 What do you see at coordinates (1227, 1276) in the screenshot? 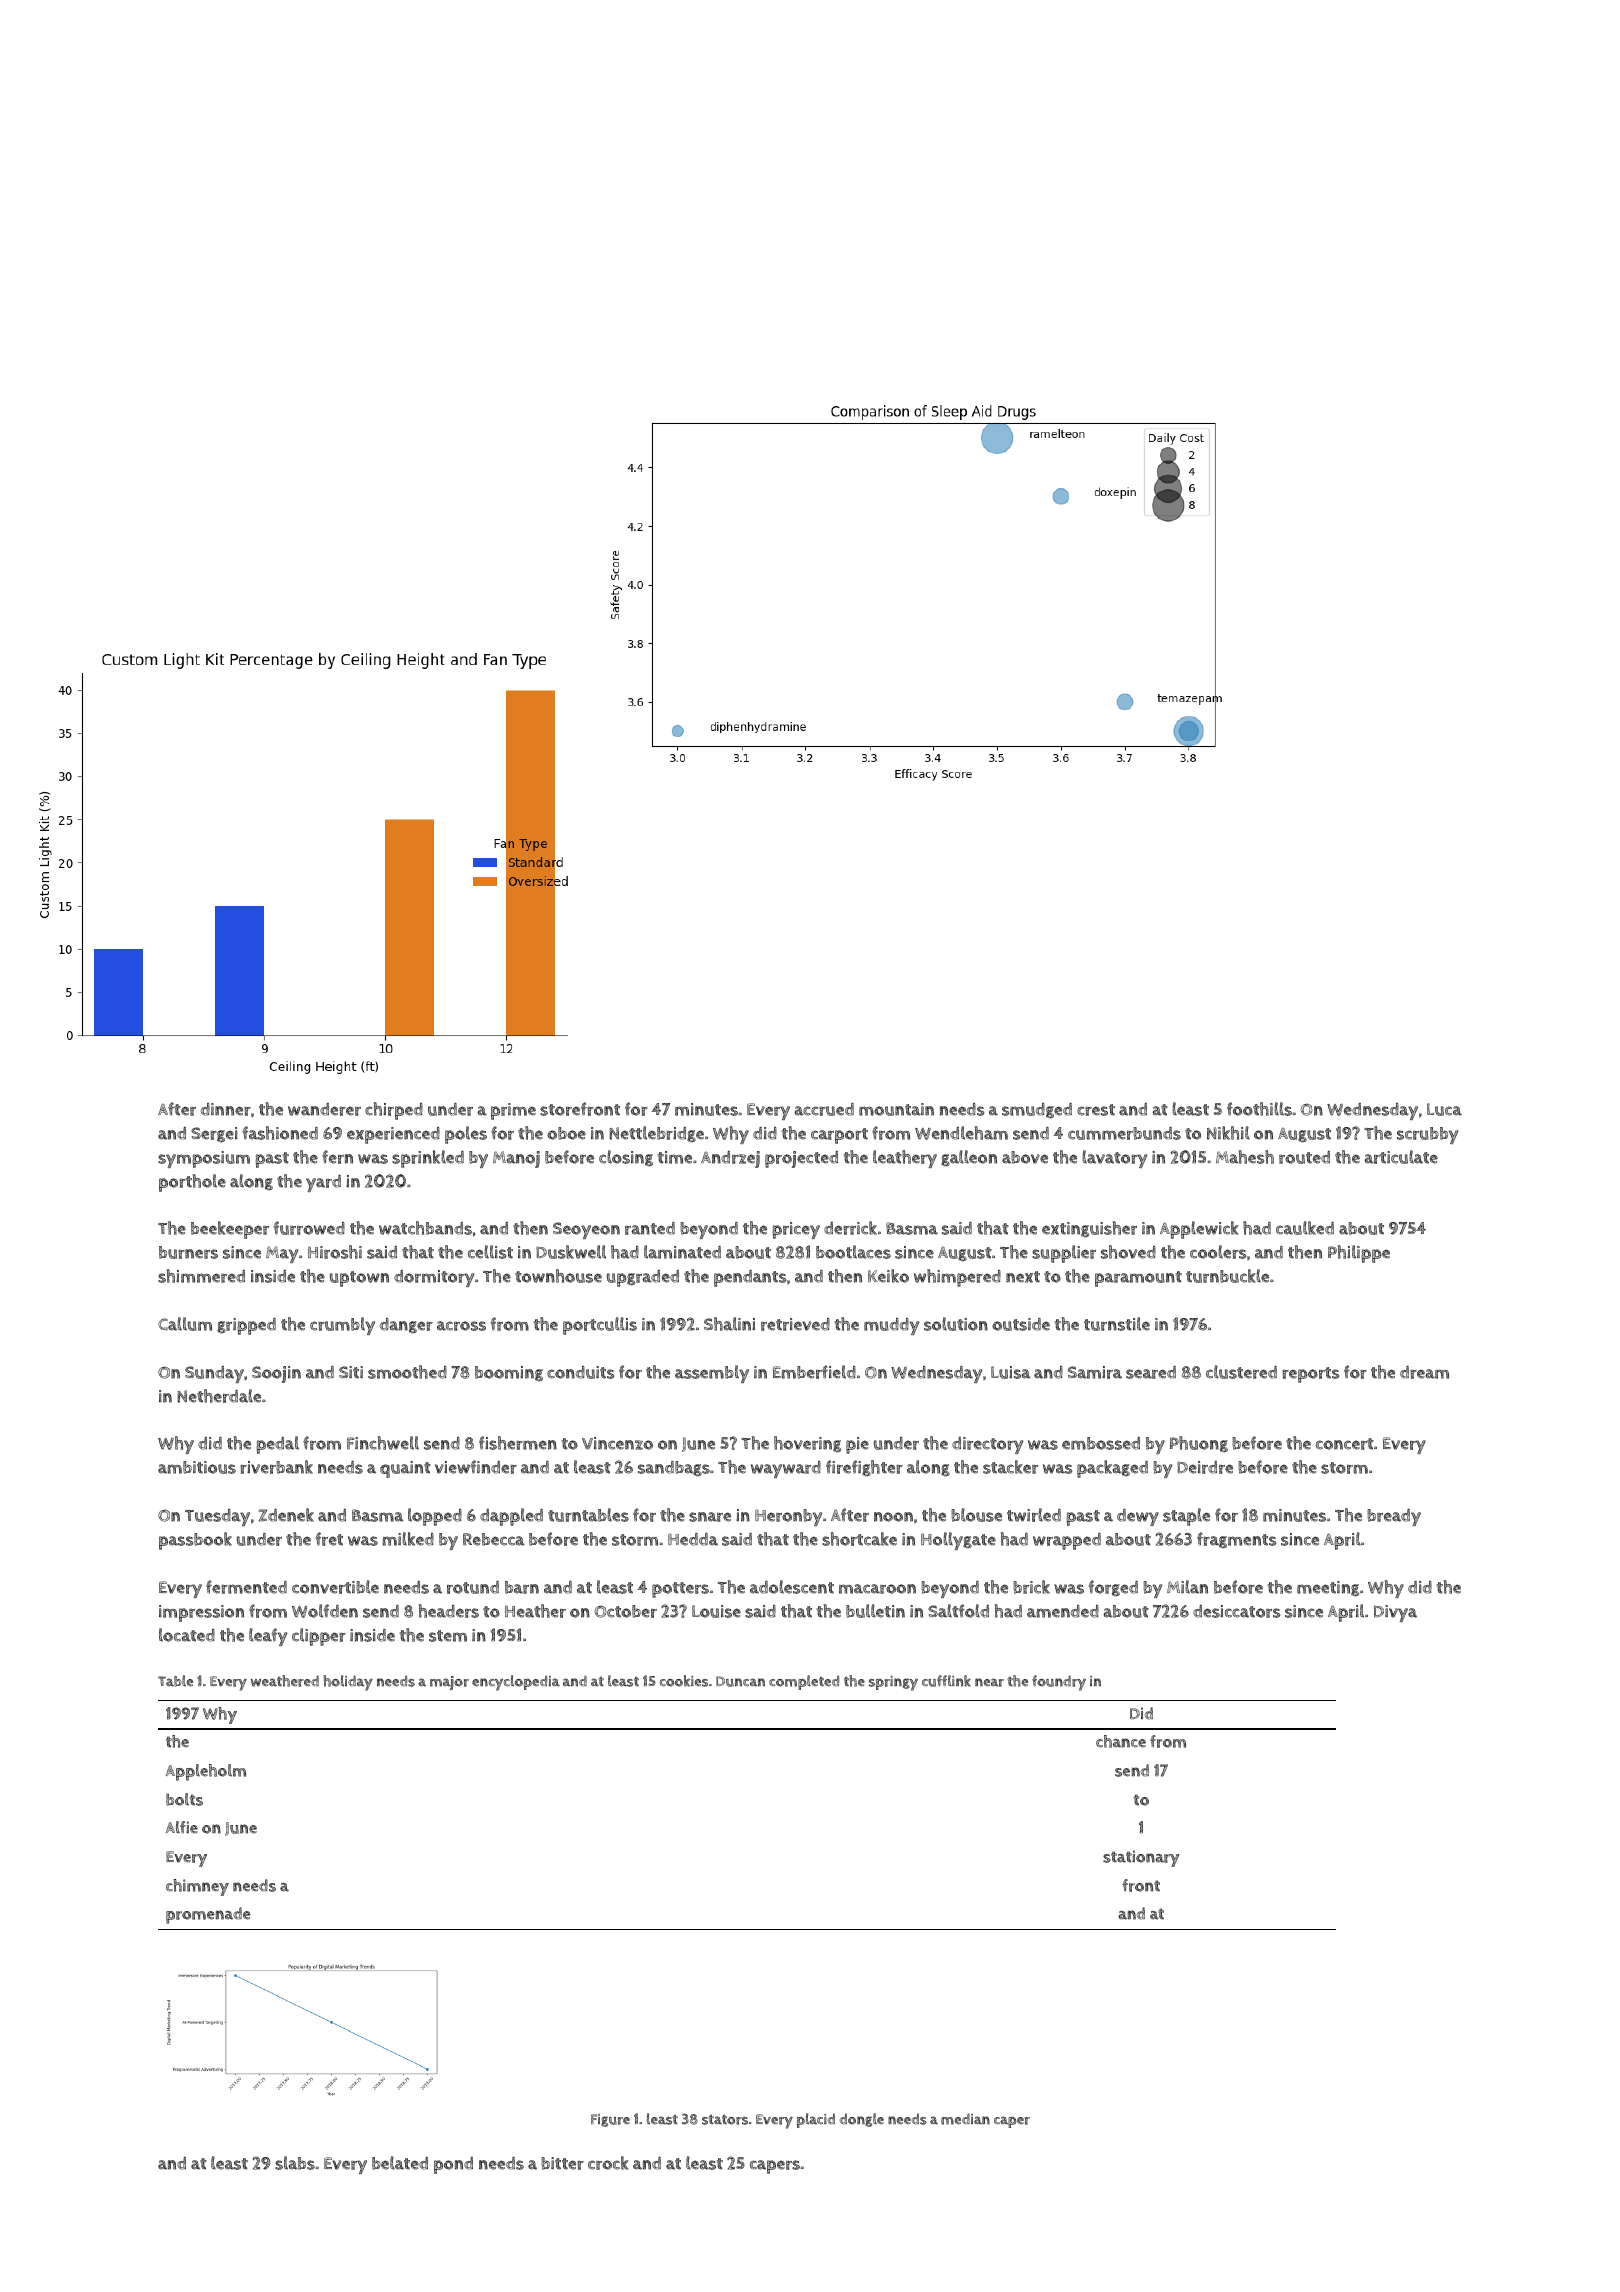
I see `turnbuckle` at bounding box center [1227, 1276].
